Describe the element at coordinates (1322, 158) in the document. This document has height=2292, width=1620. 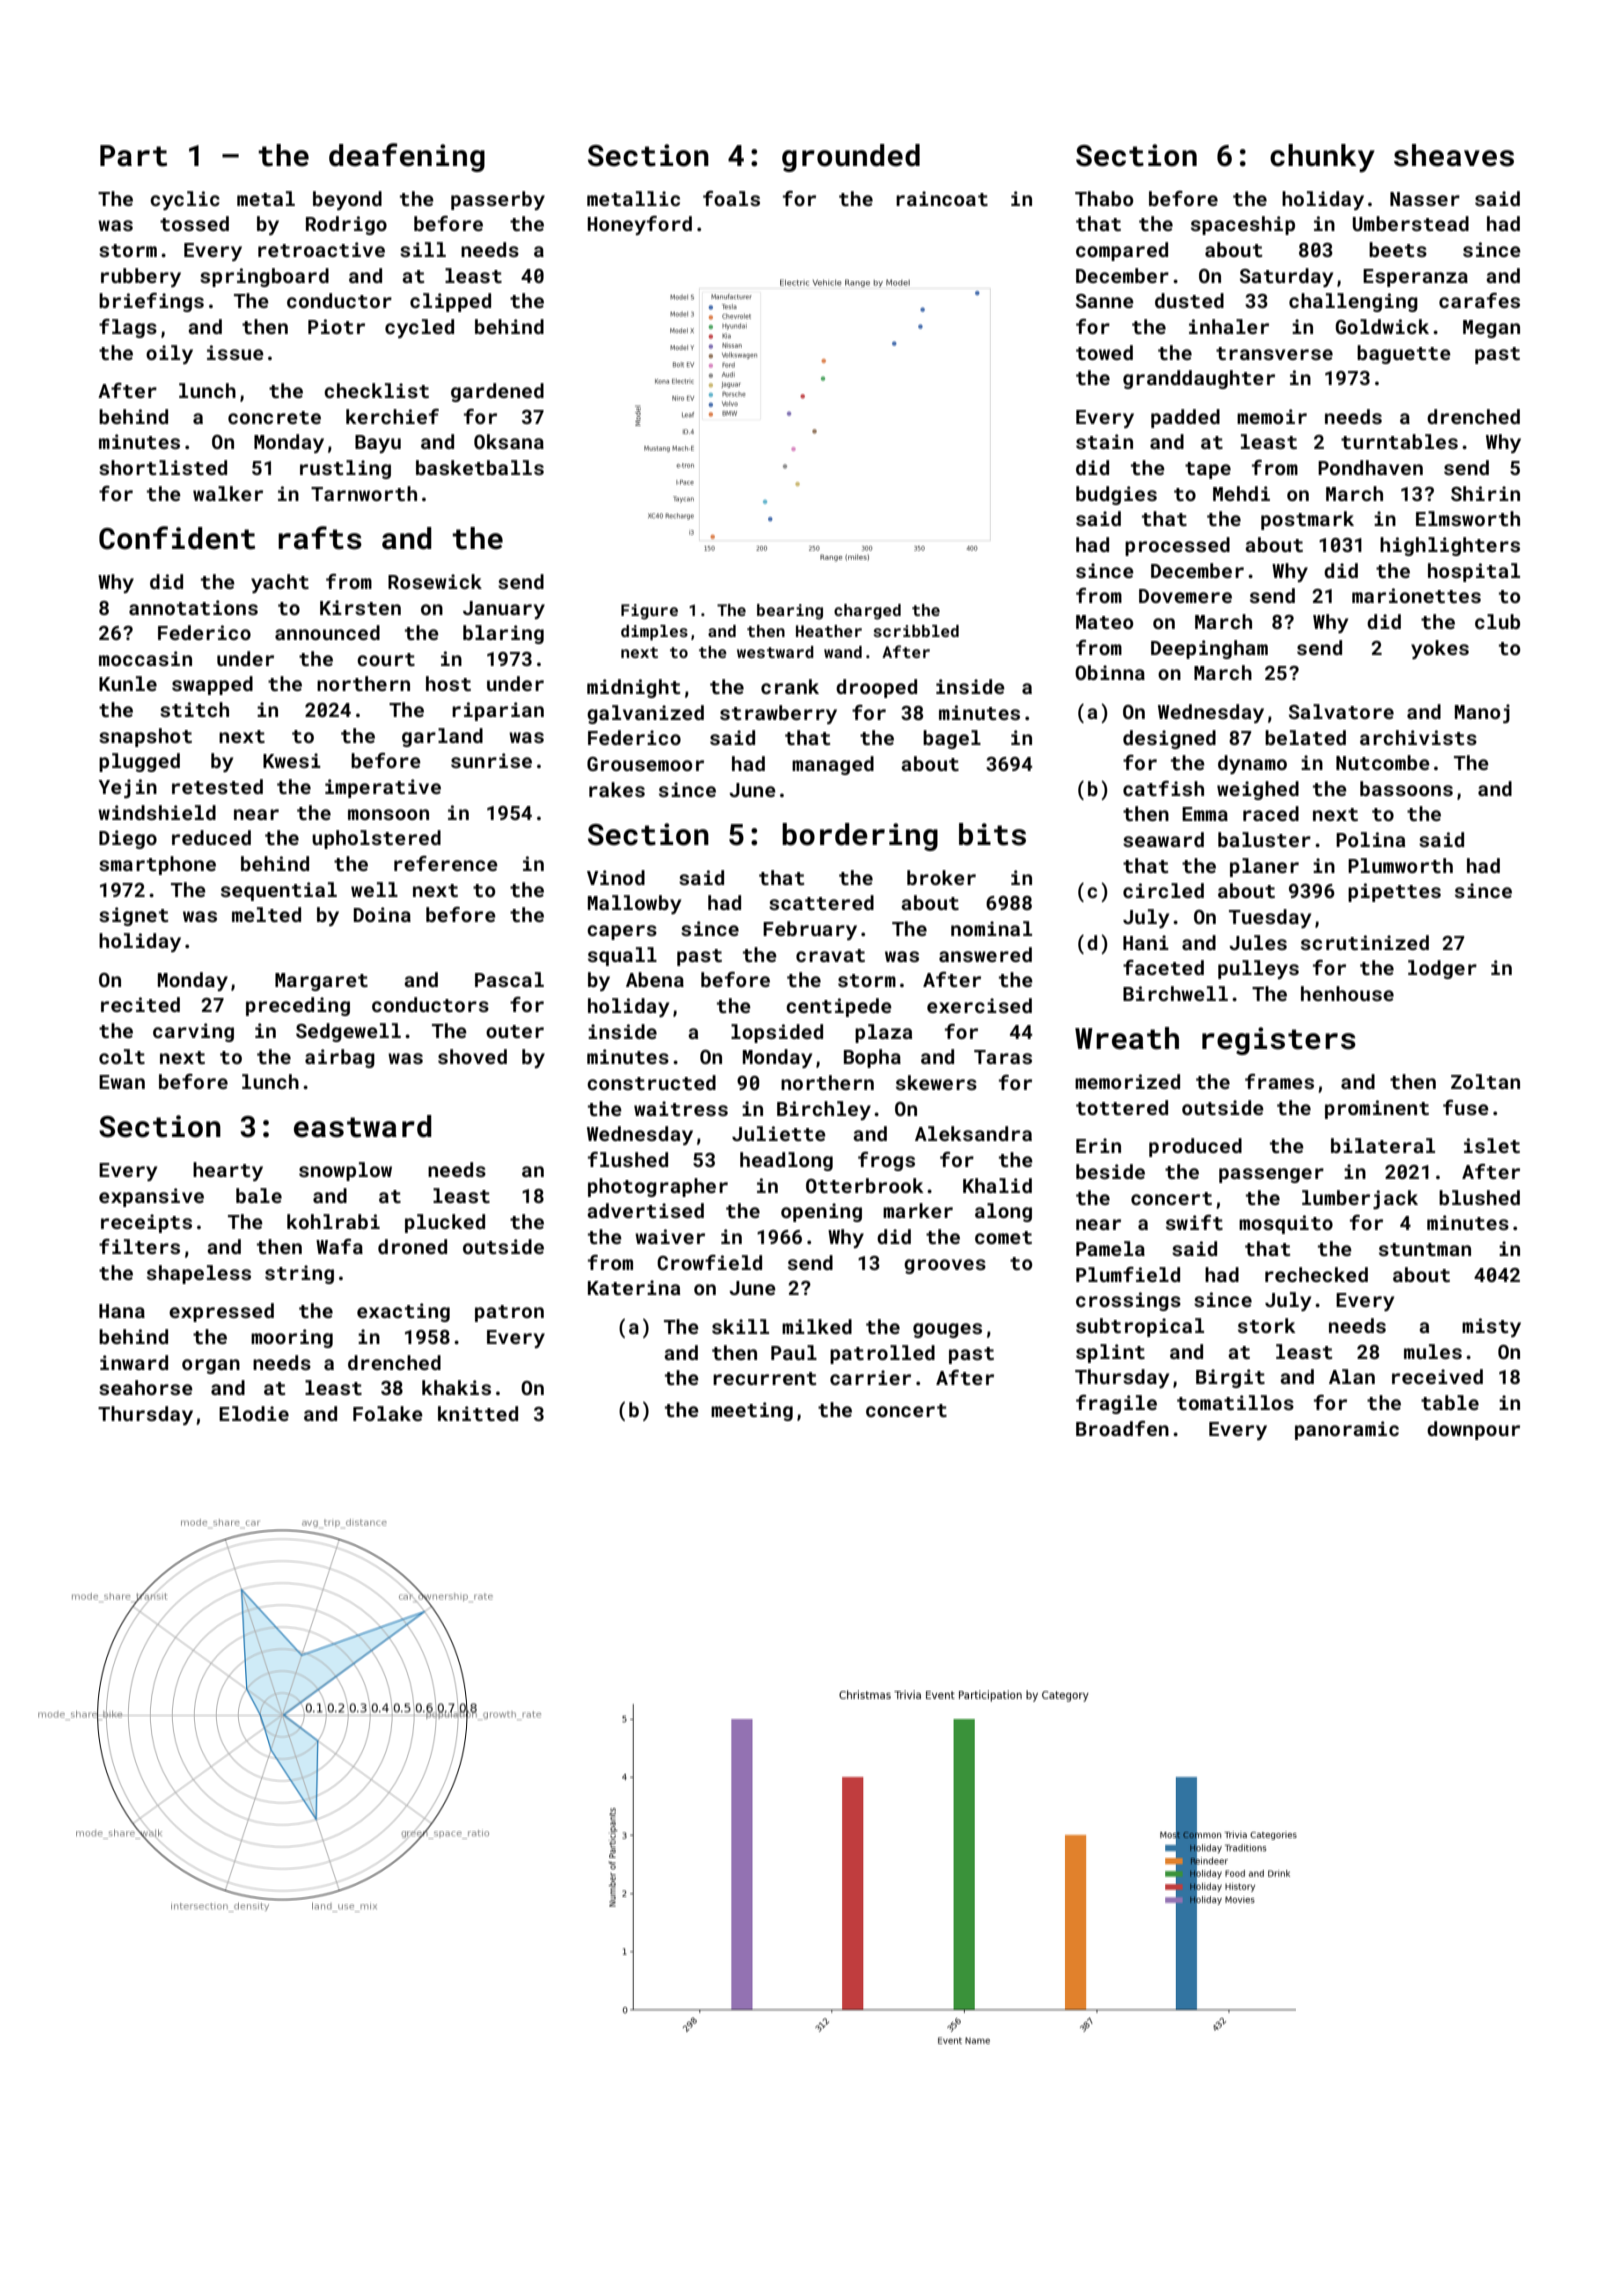
I see `chunky` at that location.
